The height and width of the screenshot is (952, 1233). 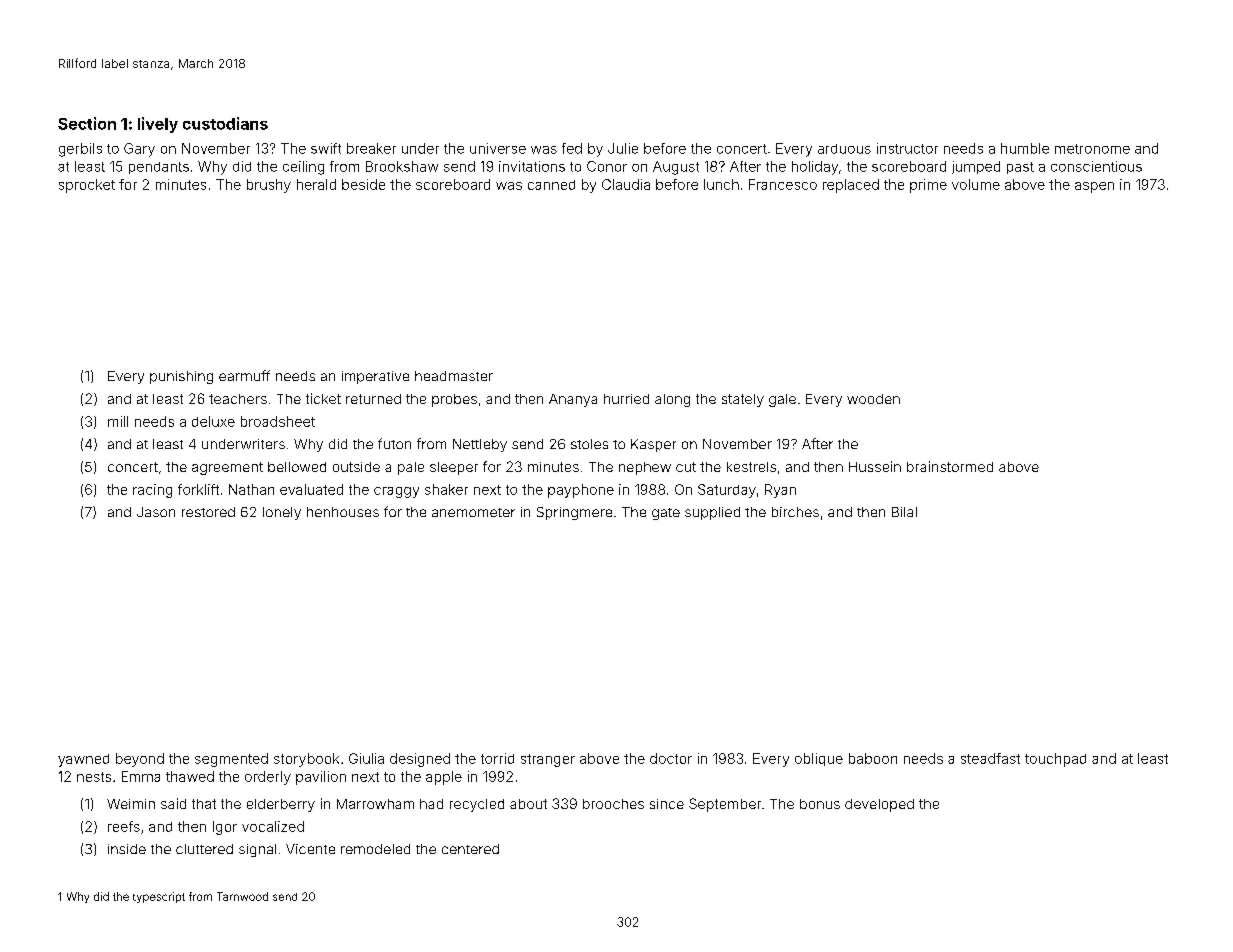 I want to click on aspen, so click(x=1094, y=187).
